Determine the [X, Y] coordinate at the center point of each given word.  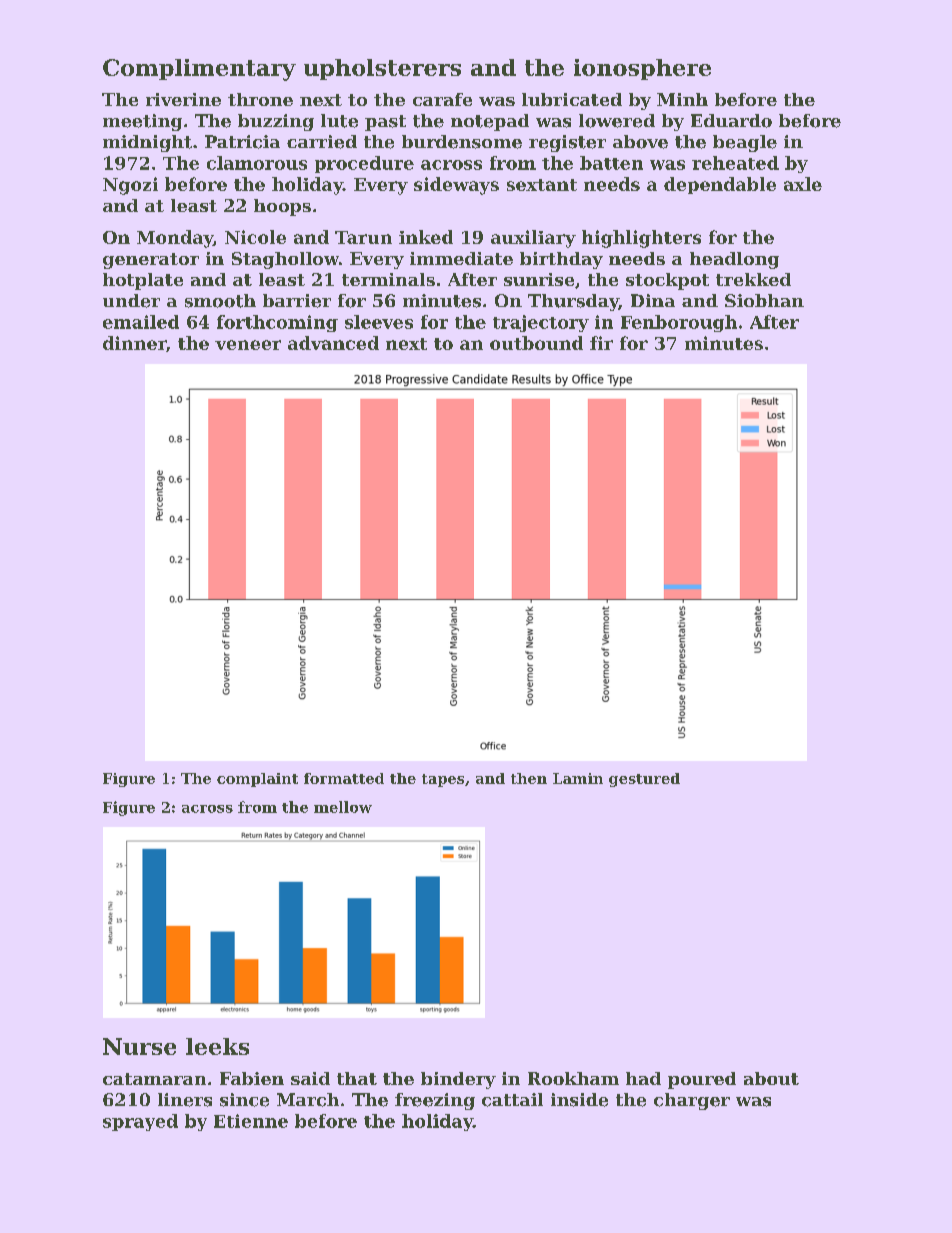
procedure [364, 164]
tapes [443, 780]
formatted [344, 778]
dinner [134, 343]
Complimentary [199, 70]
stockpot [667, 281]
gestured [644, 780]
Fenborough [679, 323]
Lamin [578, 778]
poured [702, 1080]
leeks [217, 1046]
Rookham [573, 1078]
